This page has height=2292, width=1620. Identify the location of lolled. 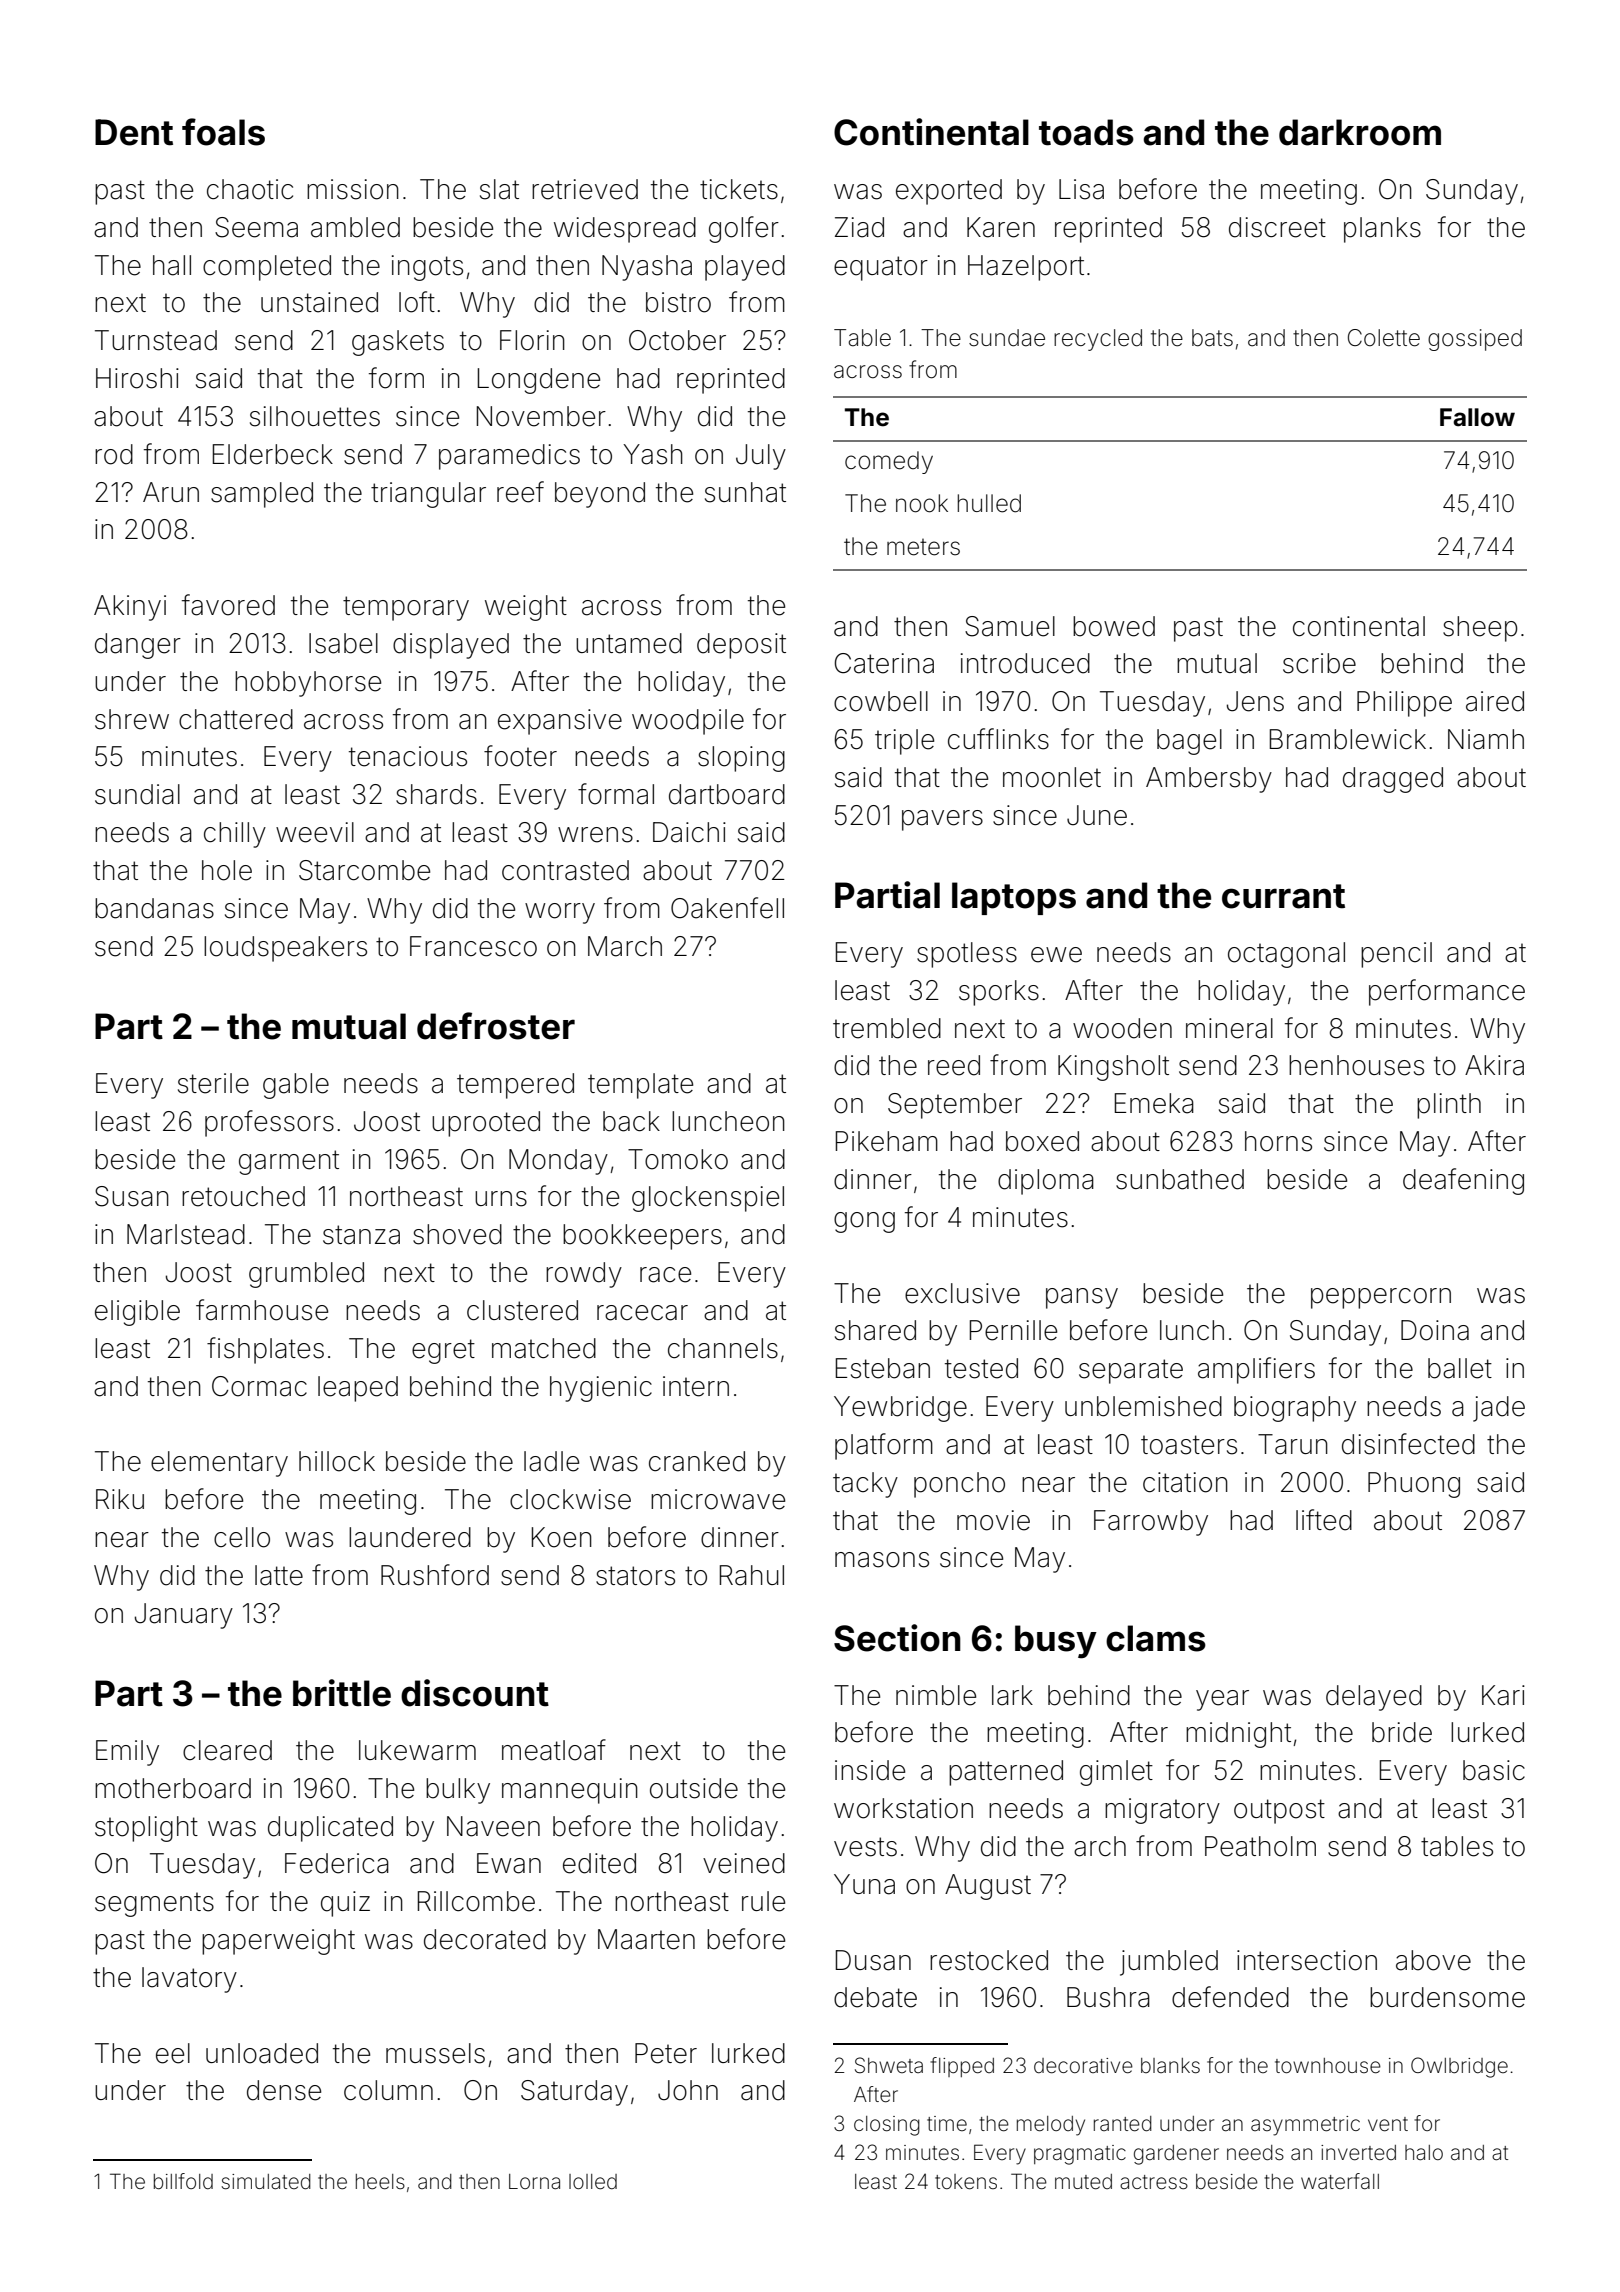
(593, 2181).
